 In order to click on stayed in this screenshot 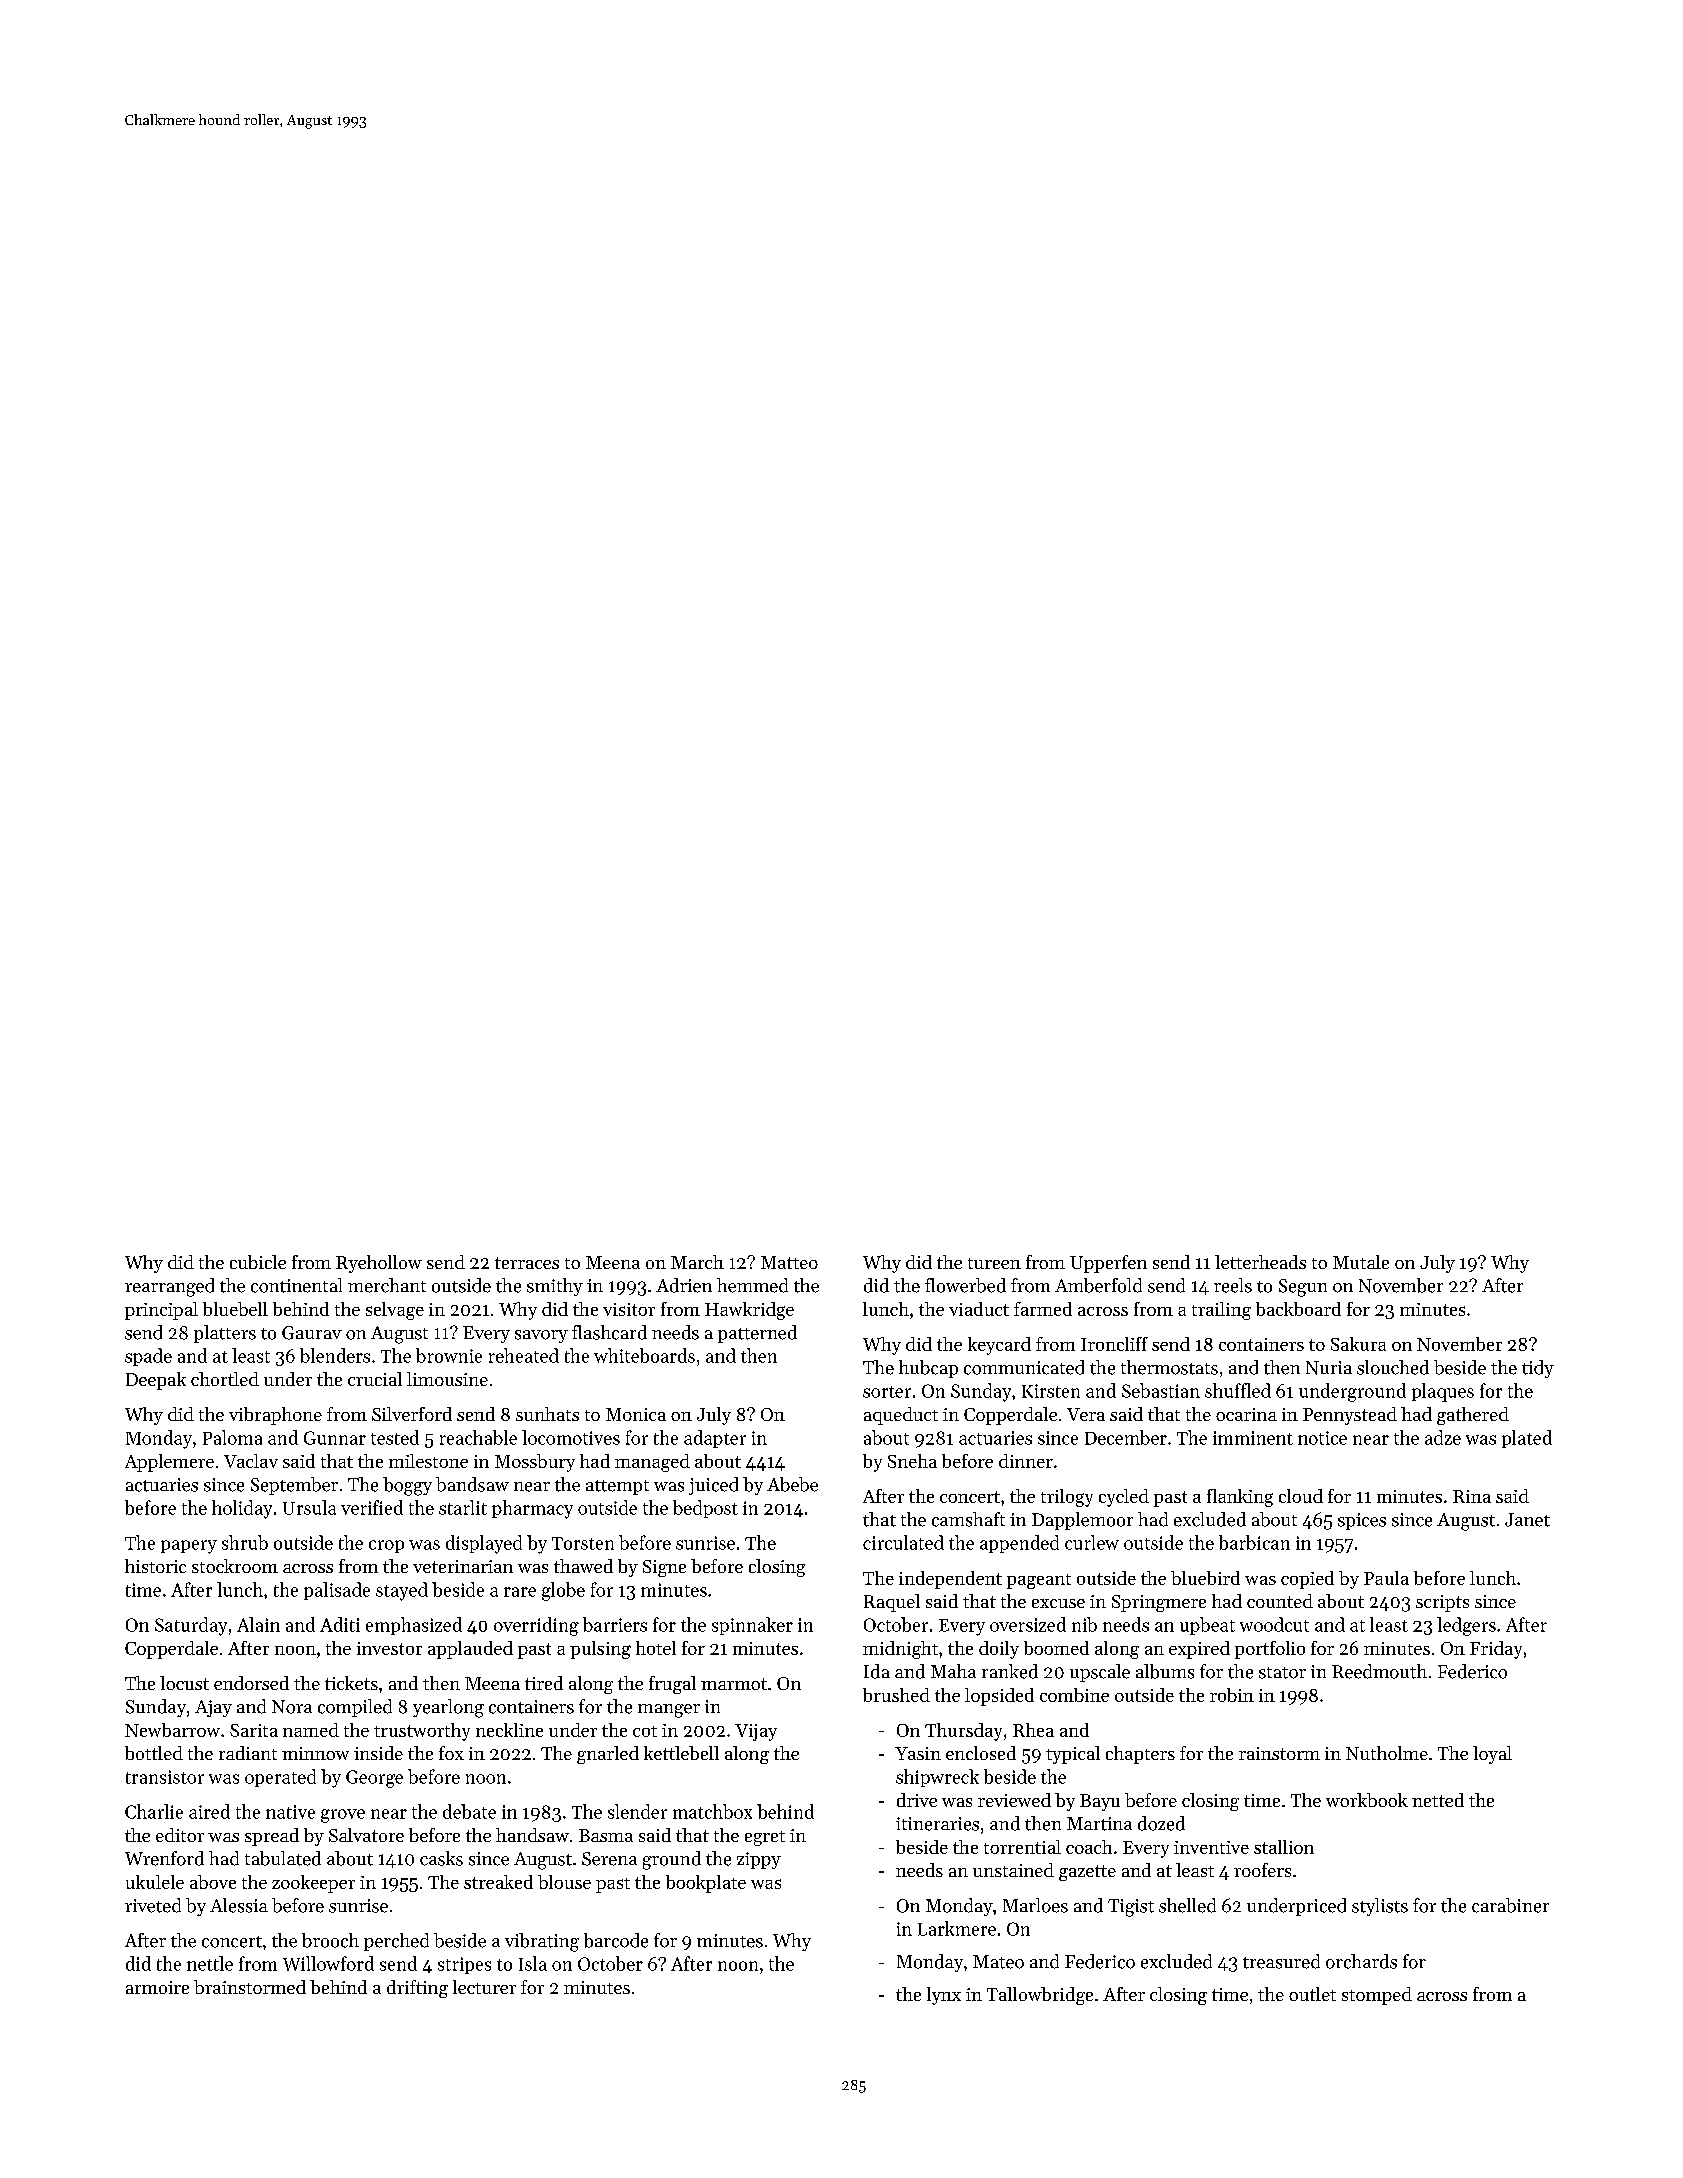, I will do `click(402, 1591)`.
